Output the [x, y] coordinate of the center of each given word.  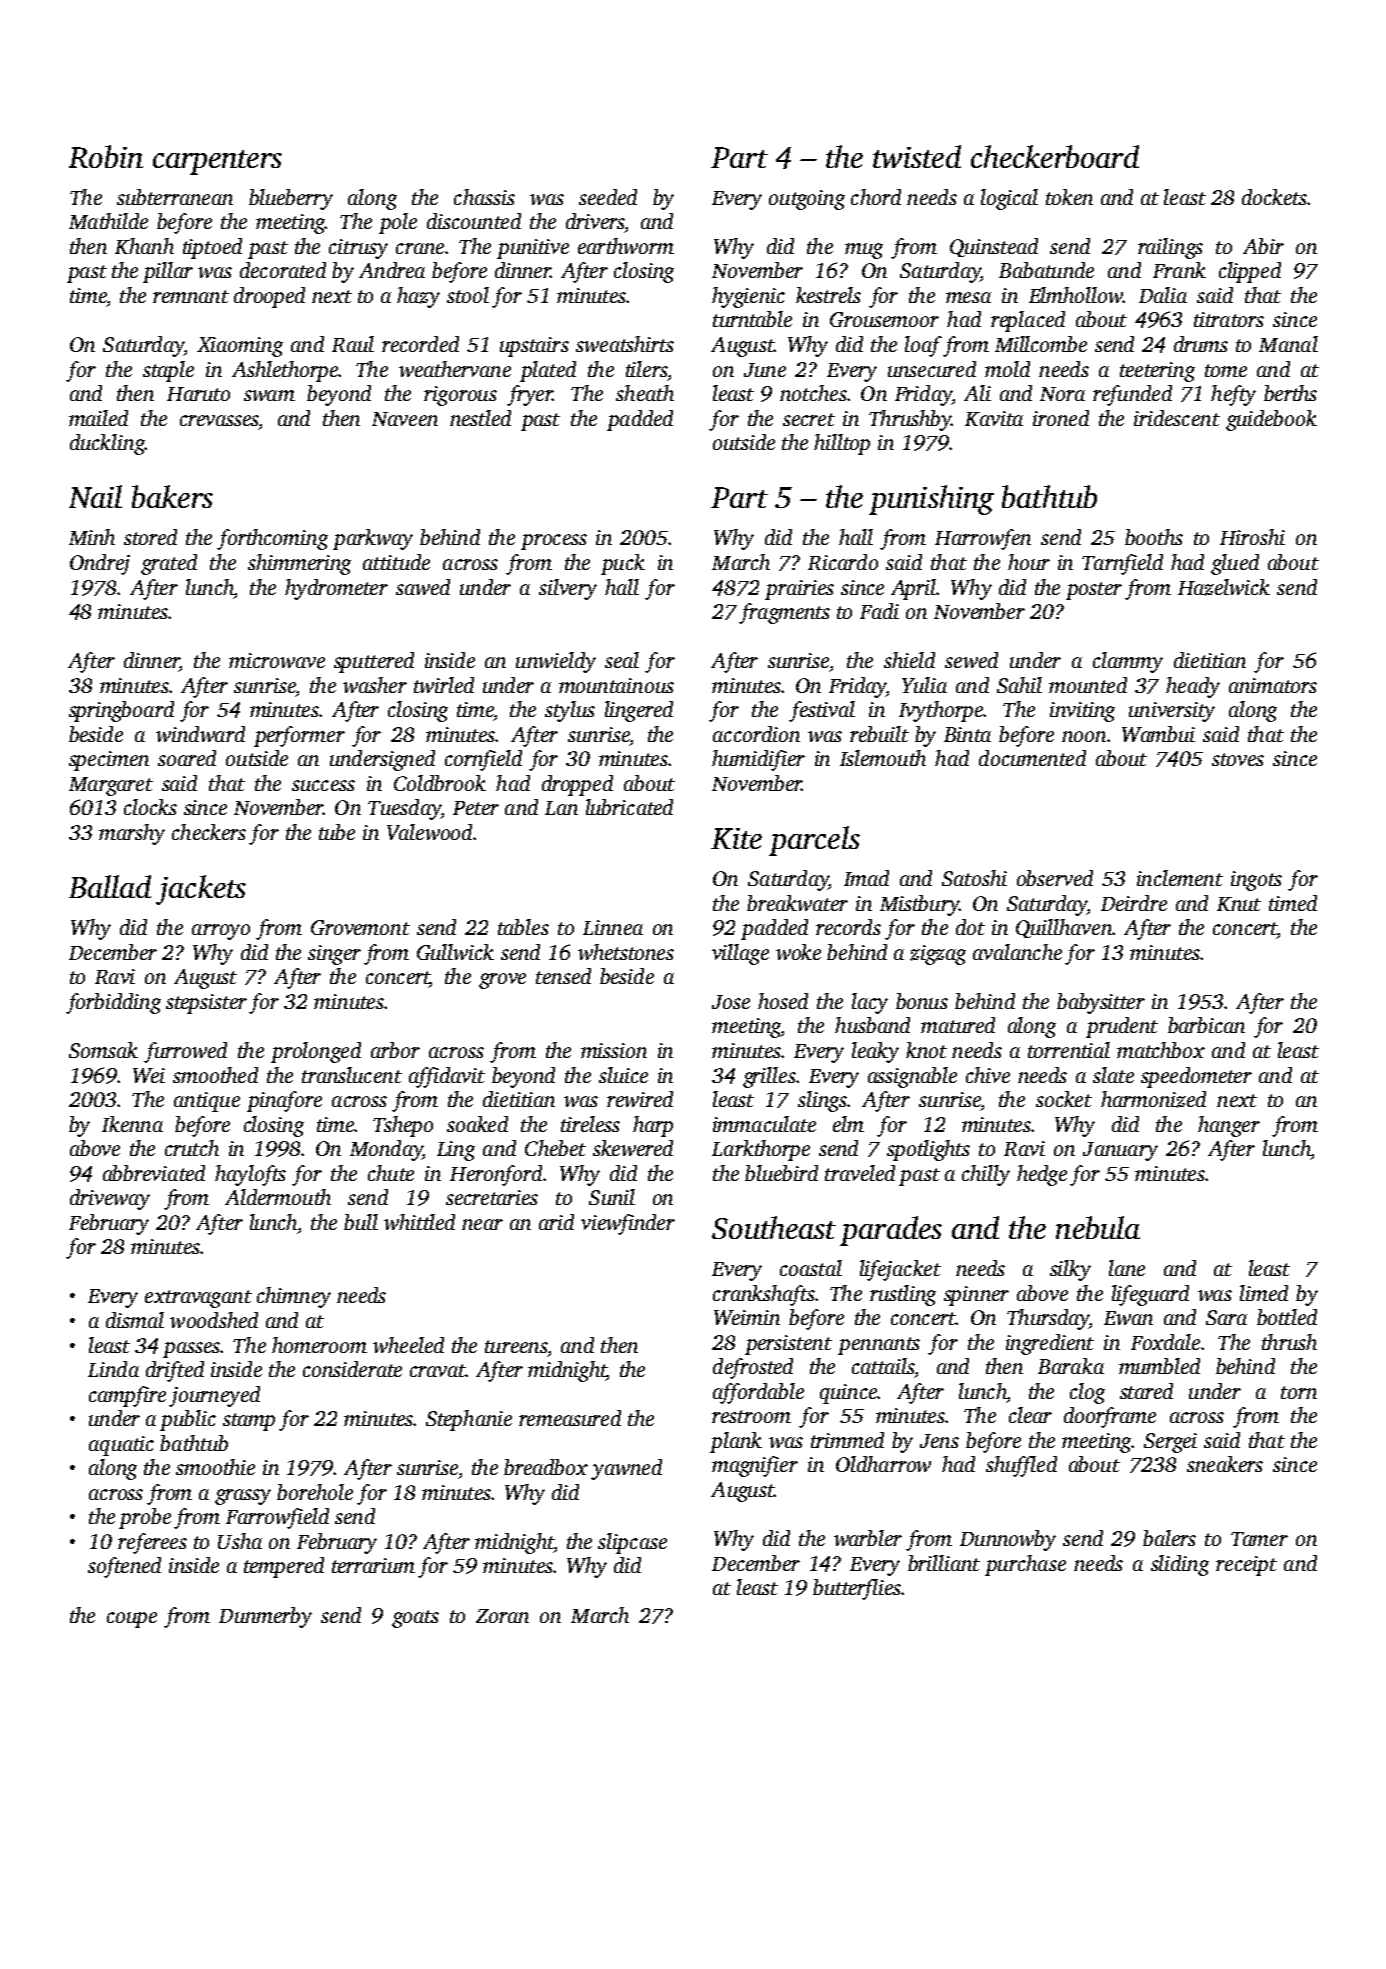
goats [415, 1619]
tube [337, 832]
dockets [1274, 197]
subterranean [175, 197]
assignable [912, 1077]
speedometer [1196, 1077]
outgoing [807, 200]
